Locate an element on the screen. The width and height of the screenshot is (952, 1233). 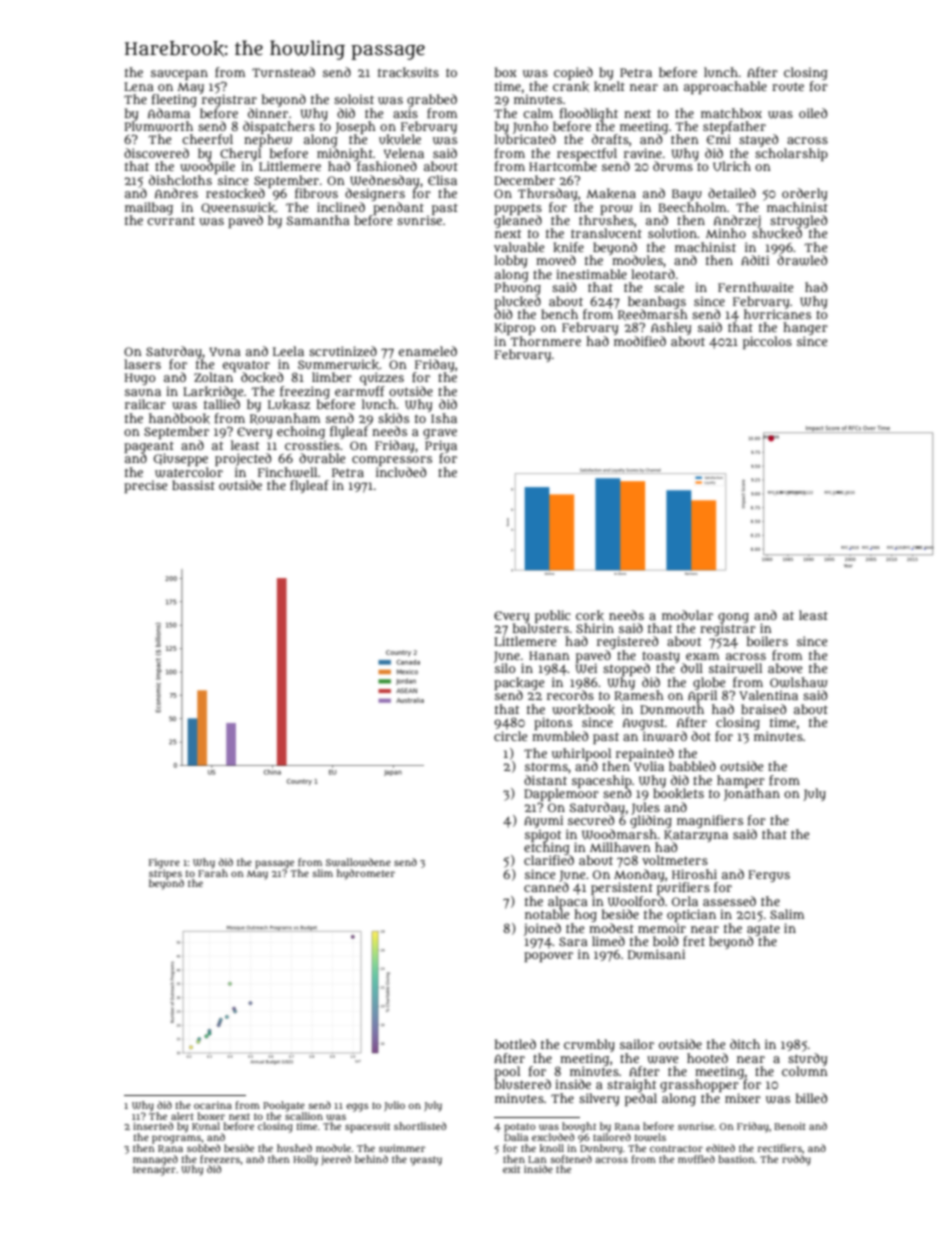
ruddy is located at coordinates (796, 1160).
